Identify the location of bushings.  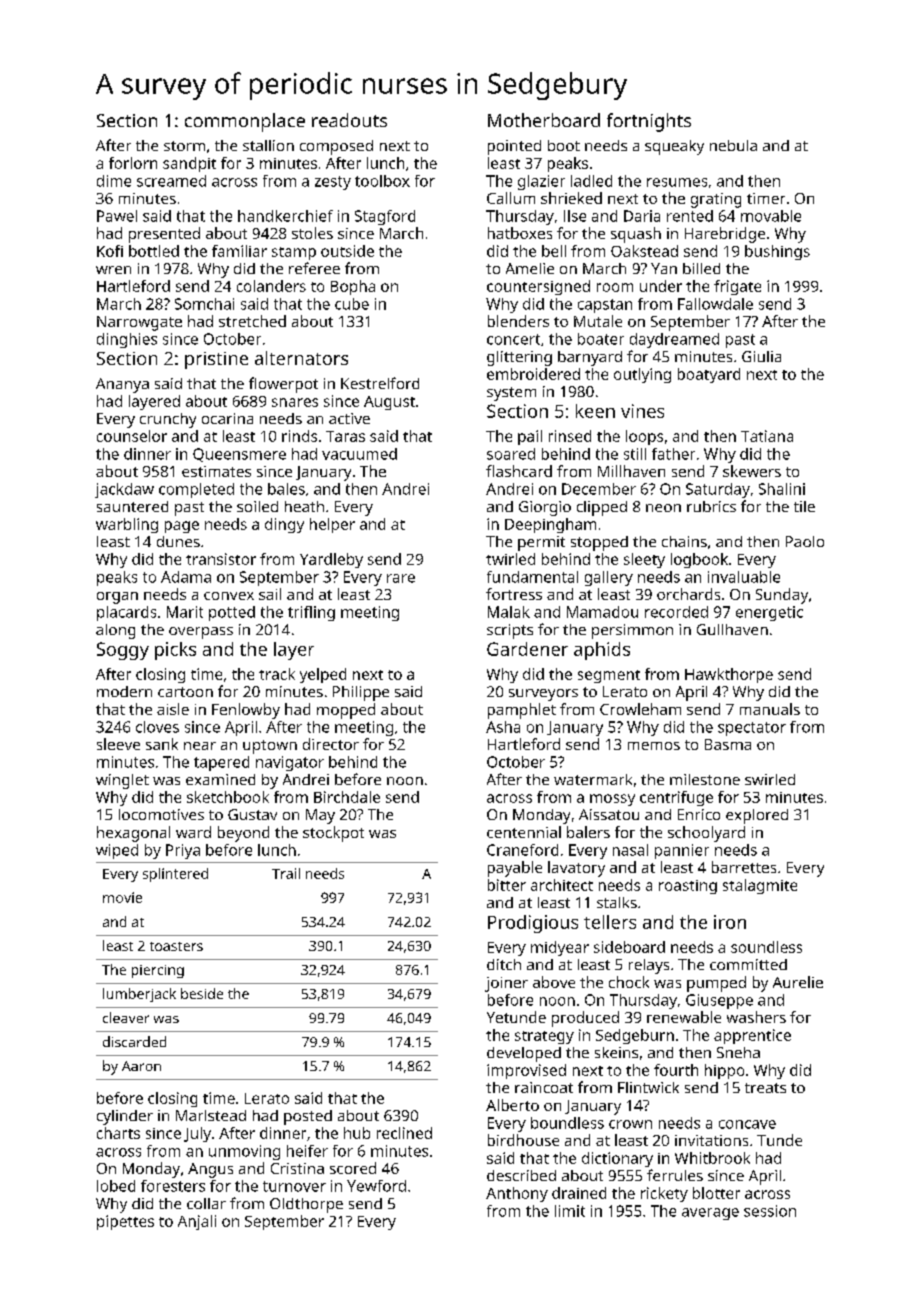
(777, 252).
